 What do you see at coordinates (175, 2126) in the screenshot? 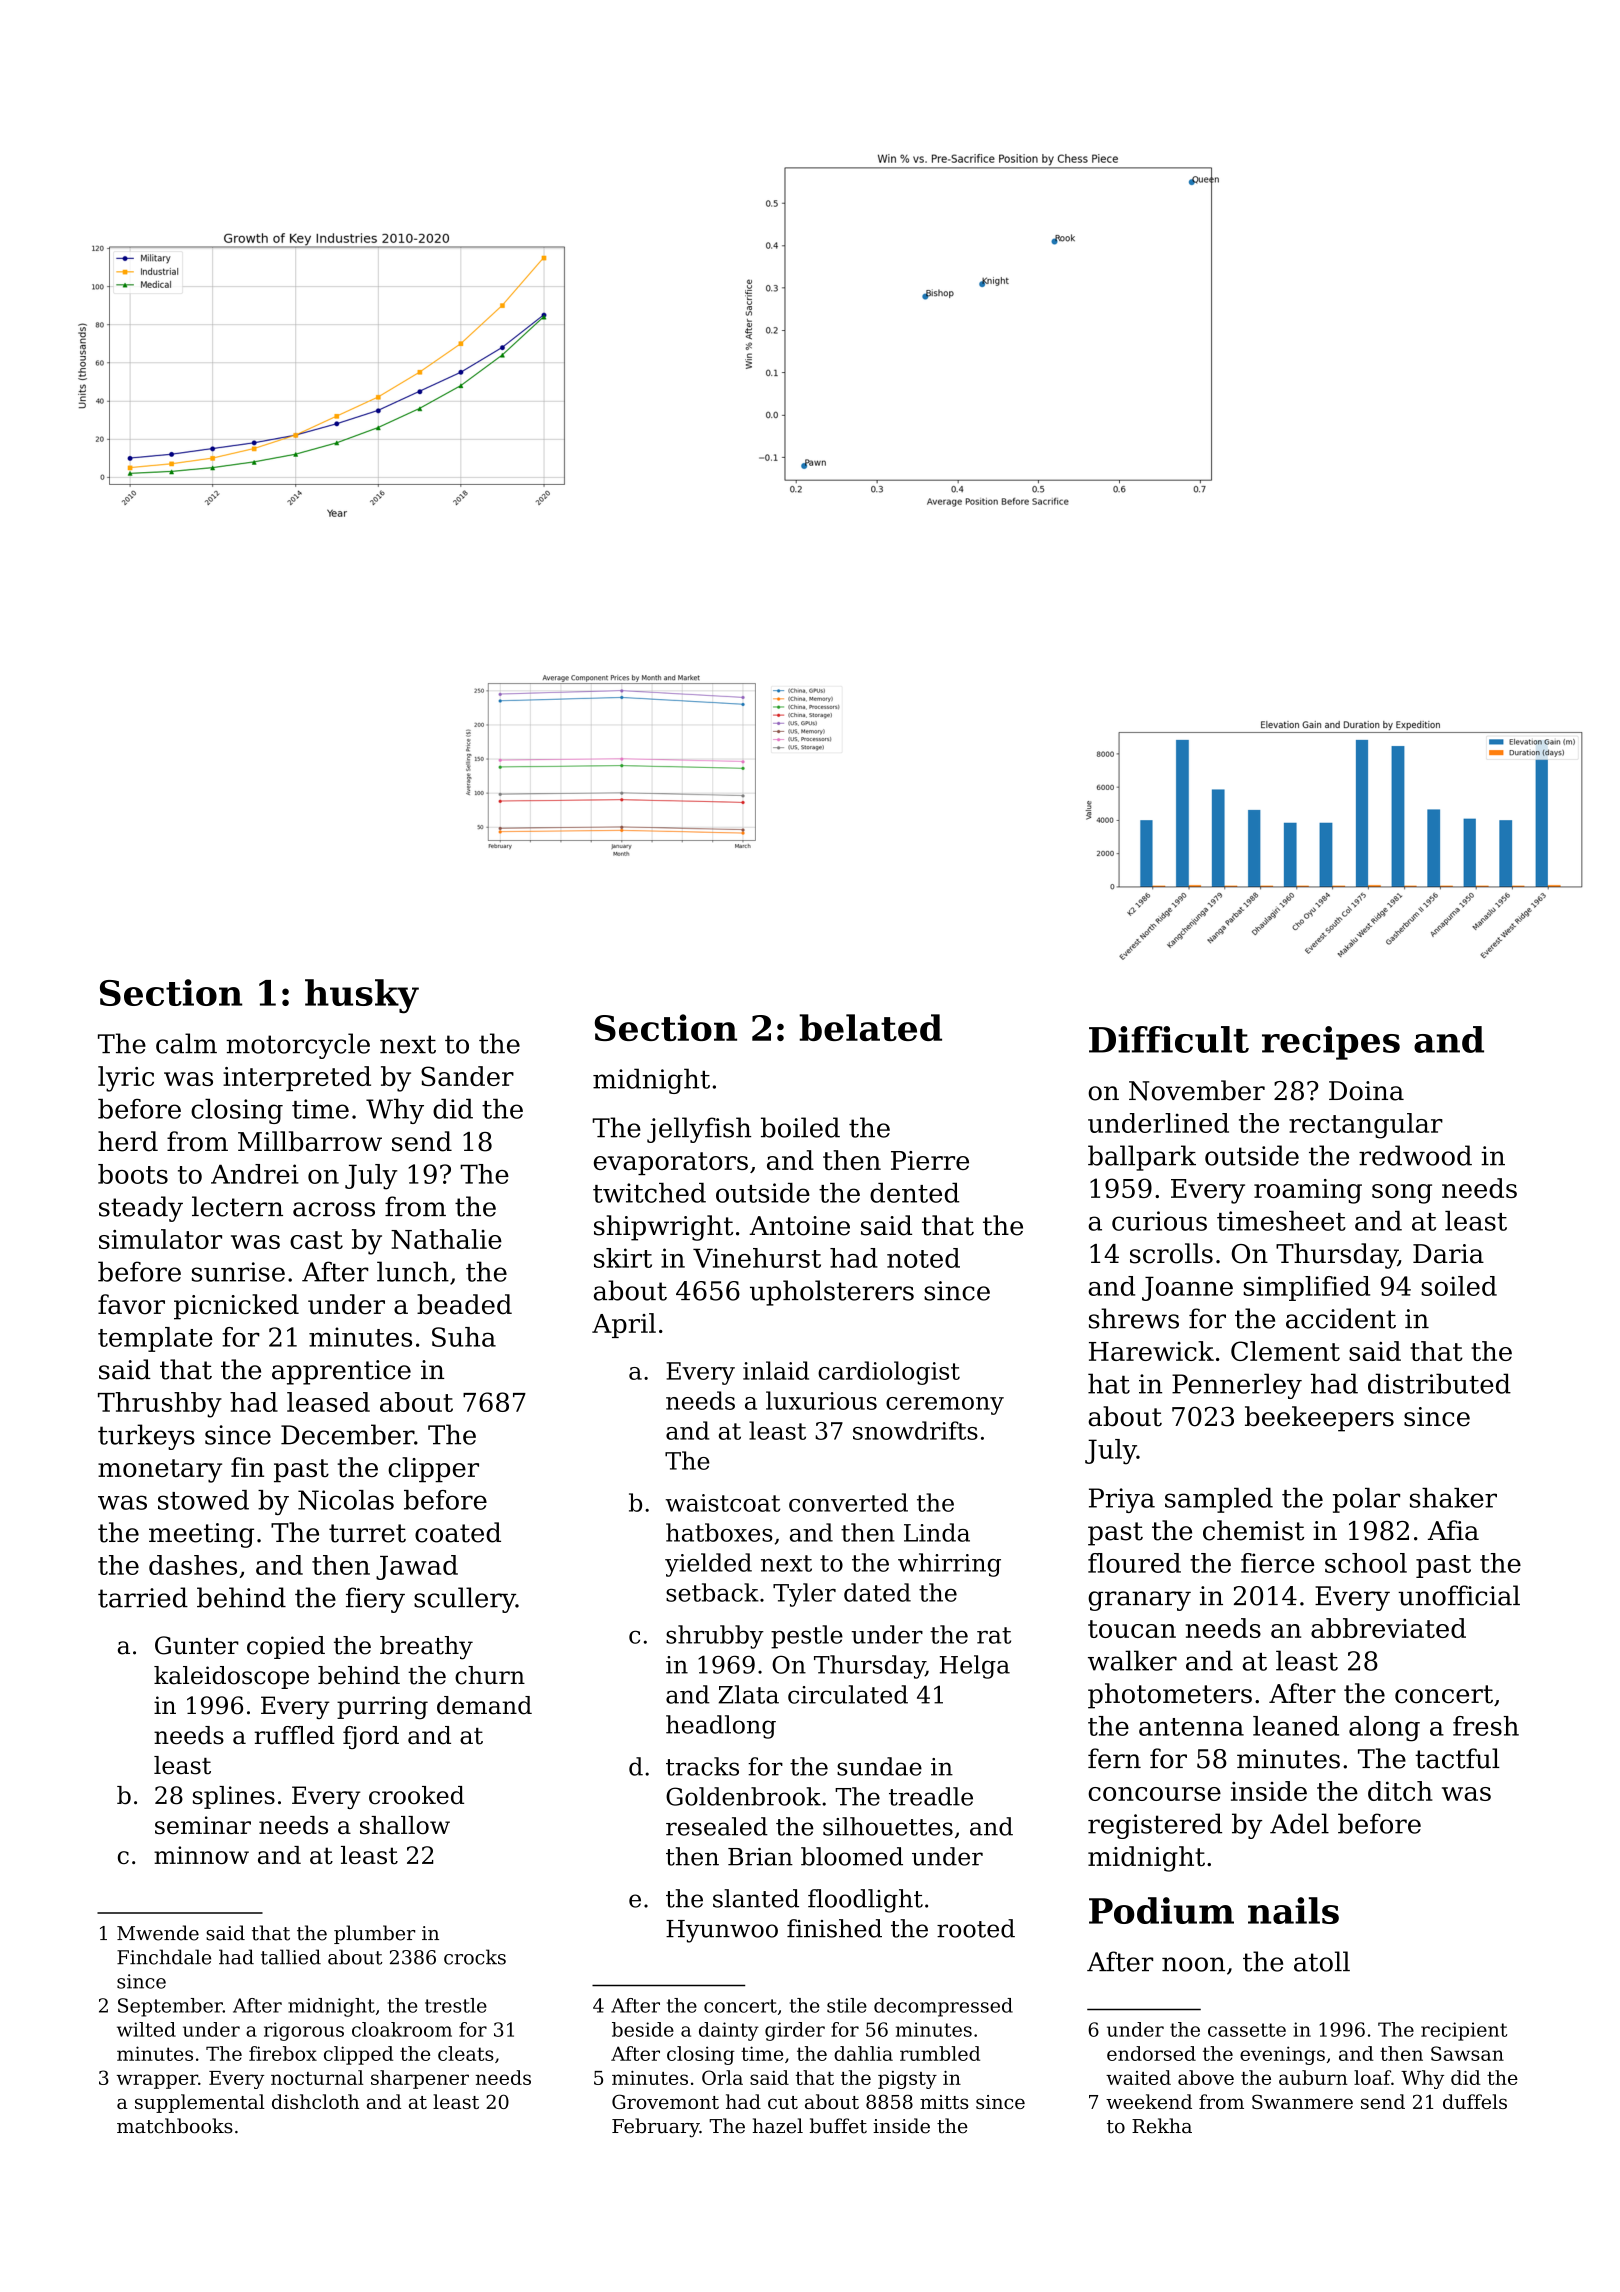
I see `matchbooks` at bounding box center [175, 2126].
